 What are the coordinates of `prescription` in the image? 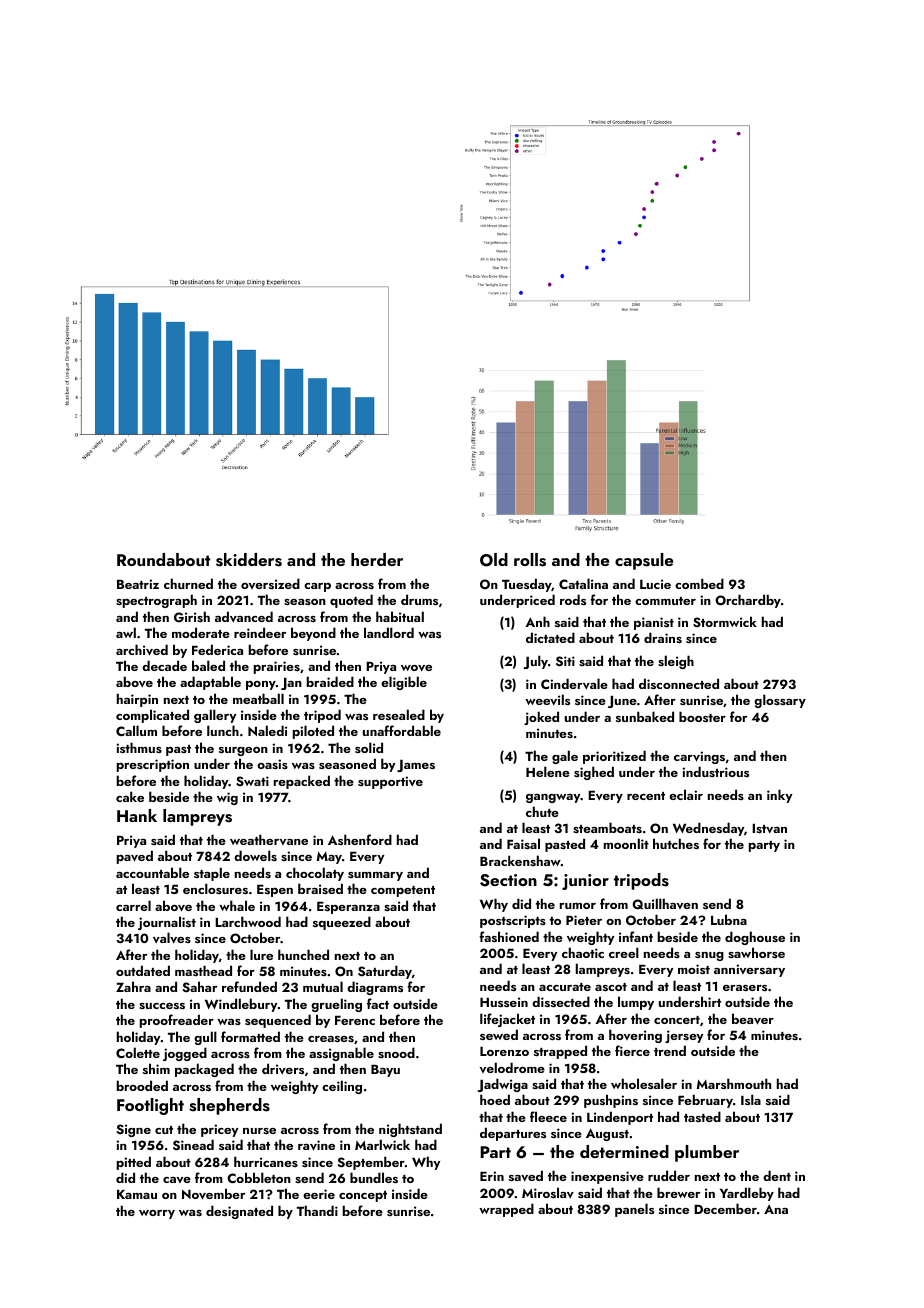 It's located at (153, 765).
